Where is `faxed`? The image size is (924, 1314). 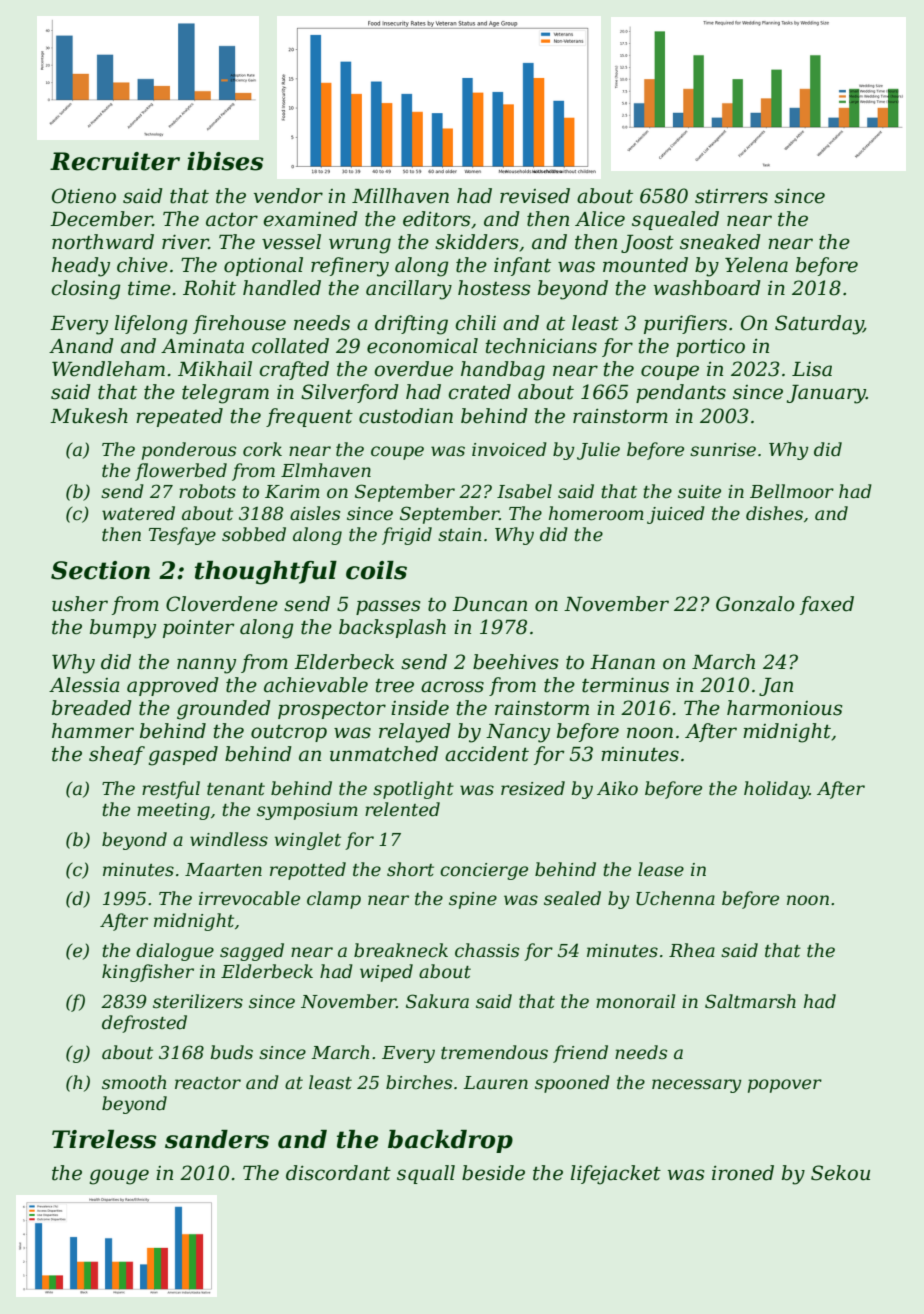 faxed is located at coordinates (827, 605).
